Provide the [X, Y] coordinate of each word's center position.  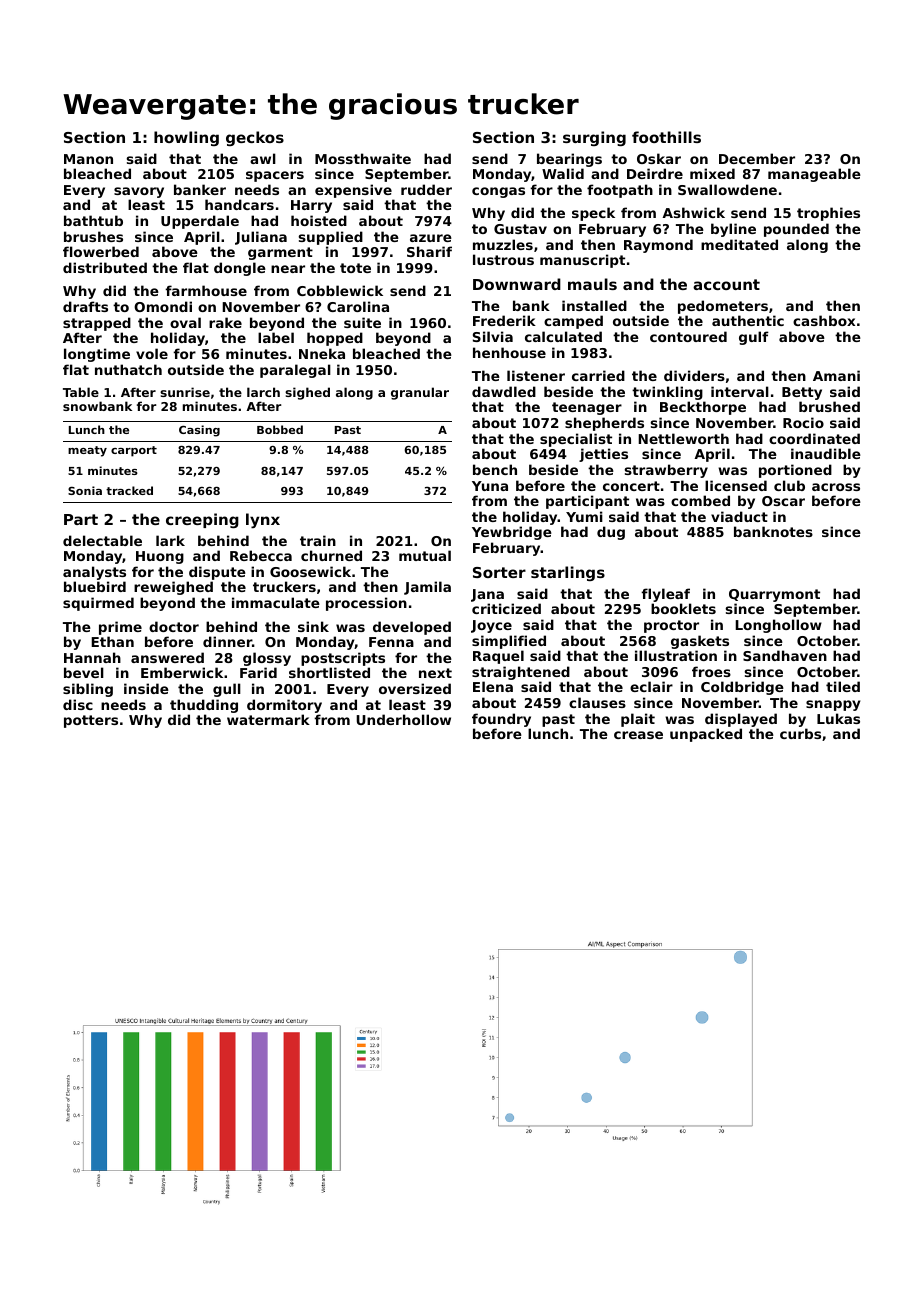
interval [740, 391]
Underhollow [403, 719]
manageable [814, 175]
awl [263, 158]
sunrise [185, 392]
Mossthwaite [363, 158]
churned [331, 555]
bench [495, 469]
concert [631, 486]
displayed [741, 720]
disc [78, 704]
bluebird [95, 586]
